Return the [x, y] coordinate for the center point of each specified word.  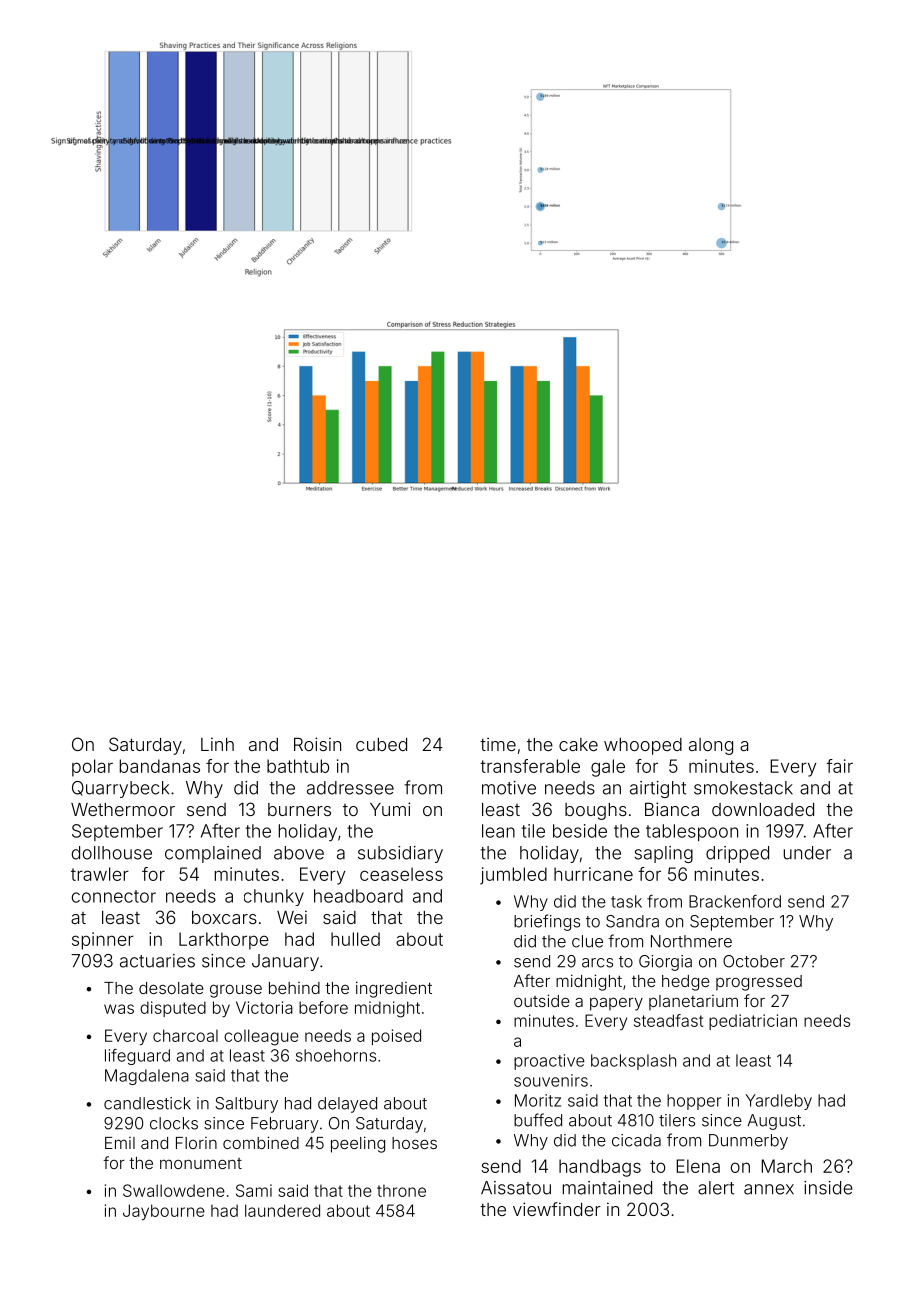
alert [716, 1188]
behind [294, 988]
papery [616, 1004]
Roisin [317, 744]
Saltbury [246, 1105]
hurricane [593, 874]
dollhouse [112, 853]
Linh [217, 744]
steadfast [668, 1020]
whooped [643, 746]
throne [401, 1191]
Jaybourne [164, 1212]
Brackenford [735, 901]
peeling [358, 1144]
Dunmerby [748, 1142]
